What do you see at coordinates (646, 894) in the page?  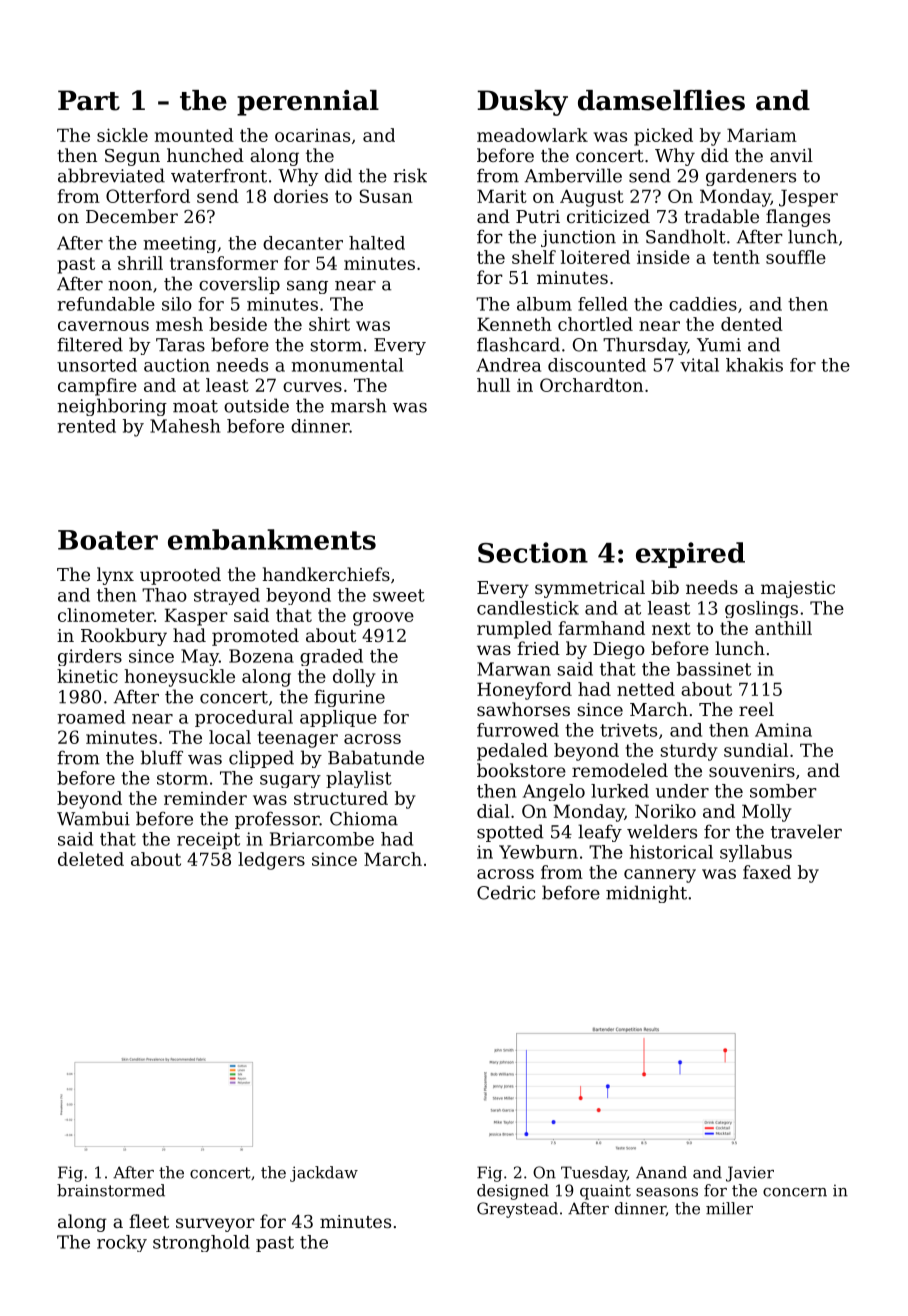 I see `midnight` at bounding box center [646, 894].
